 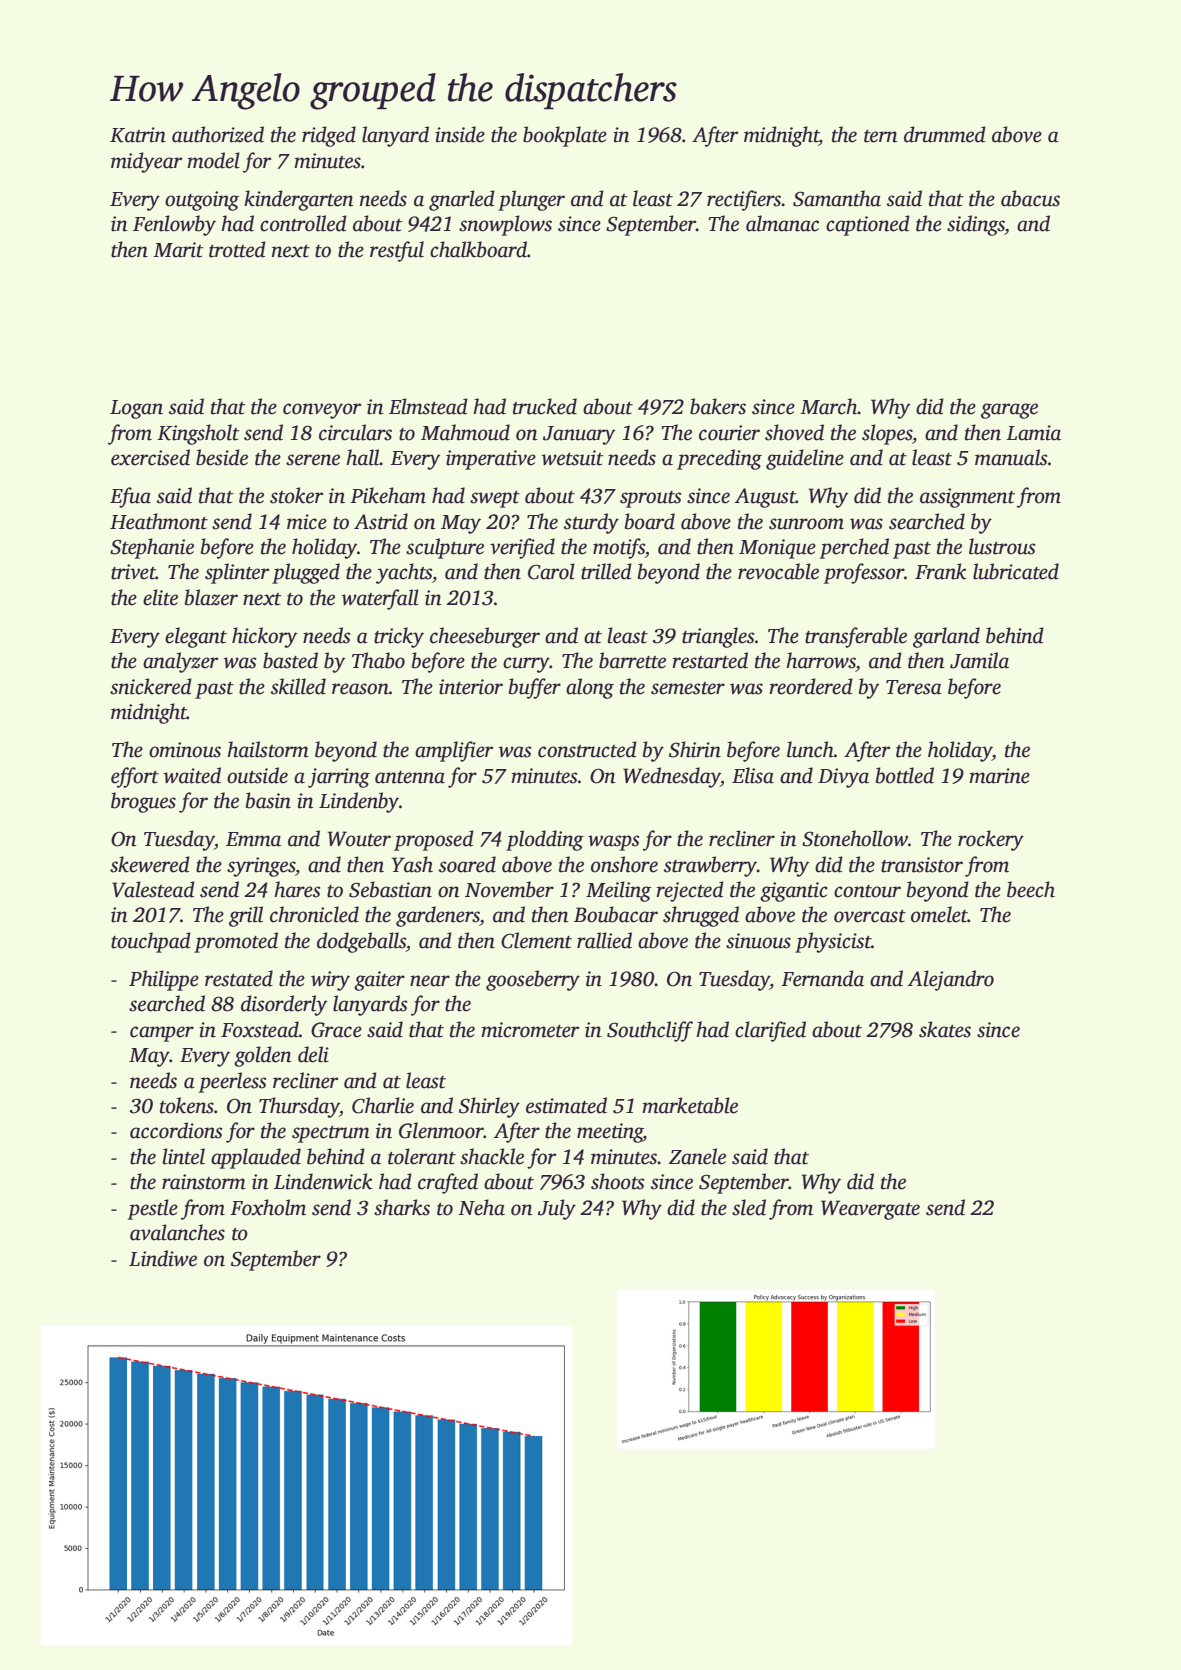 What do you see at coordinates (481, 1207) in the image?
I see `Neha` at bounding box center [481, 1207].
